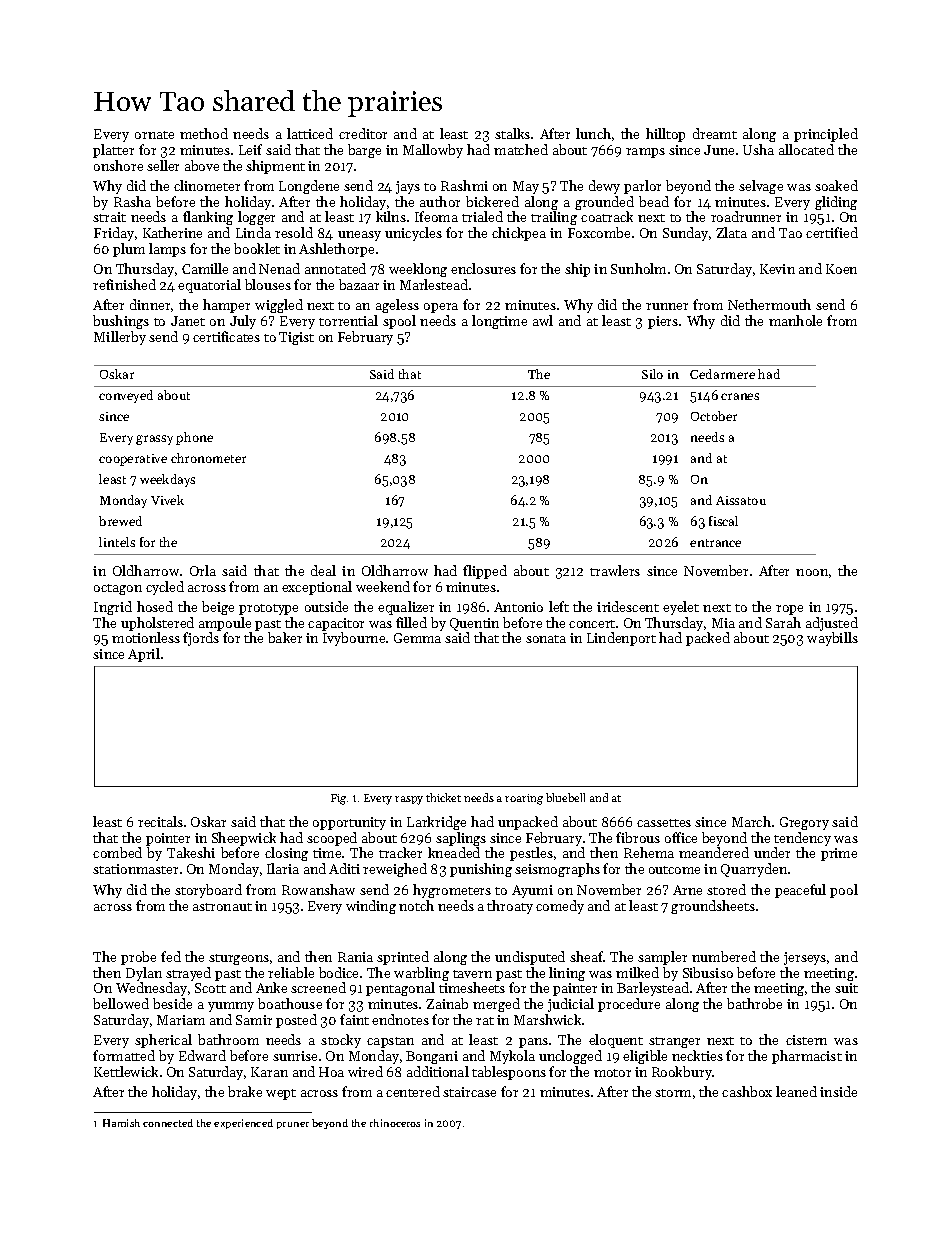 This document has width=952, height=1233. Describe the element at coordinates (291, 972) in the document. I see `reliable` at that location.
